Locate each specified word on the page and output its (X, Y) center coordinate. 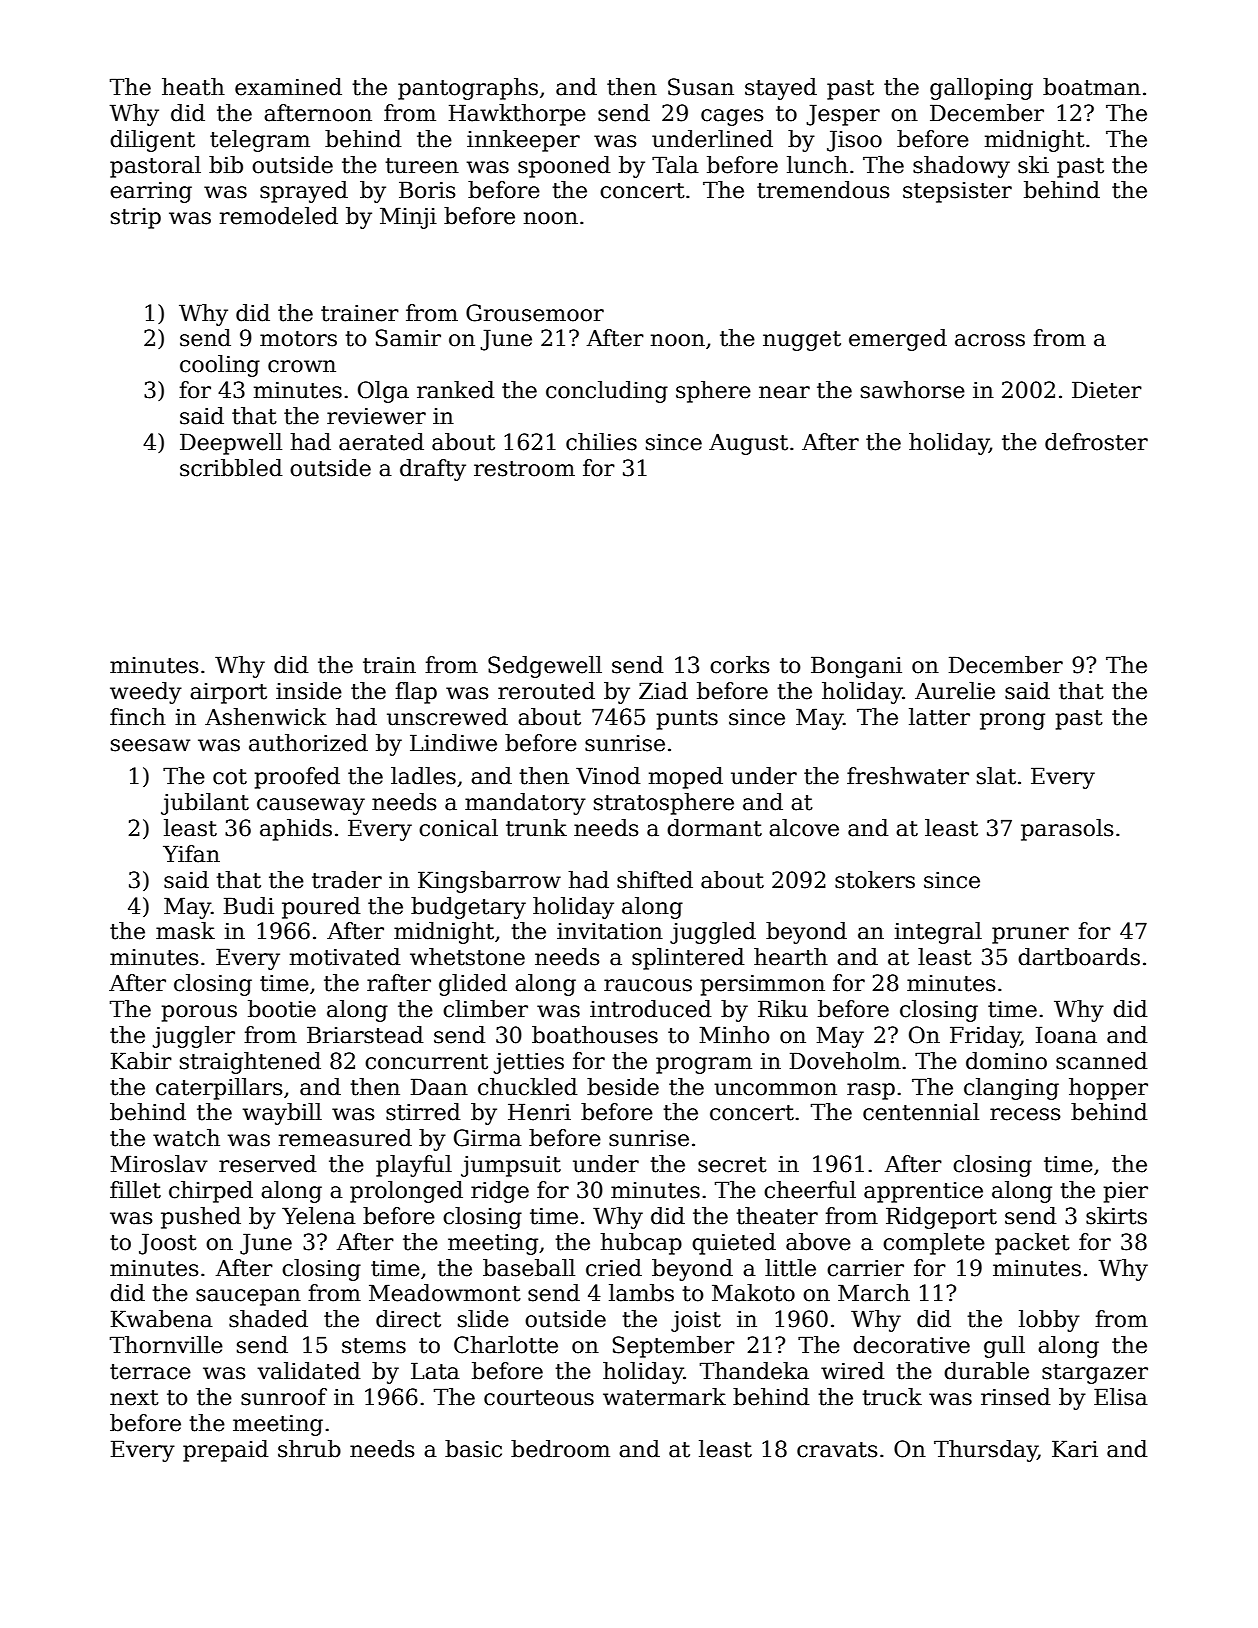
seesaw (150, 745)
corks (740, 665)
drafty (433, 470)
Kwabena (162, 1319)
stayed (781, 89)
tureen (422, 166)
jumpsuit (511, 1166)
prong (1012, 721)
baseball (529, 1268)
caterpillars (219, 1089)
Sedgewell (545, 667)
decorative (911, 1345)
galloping (981, 89)
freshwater (908, 776)
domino (1006, 1061)
